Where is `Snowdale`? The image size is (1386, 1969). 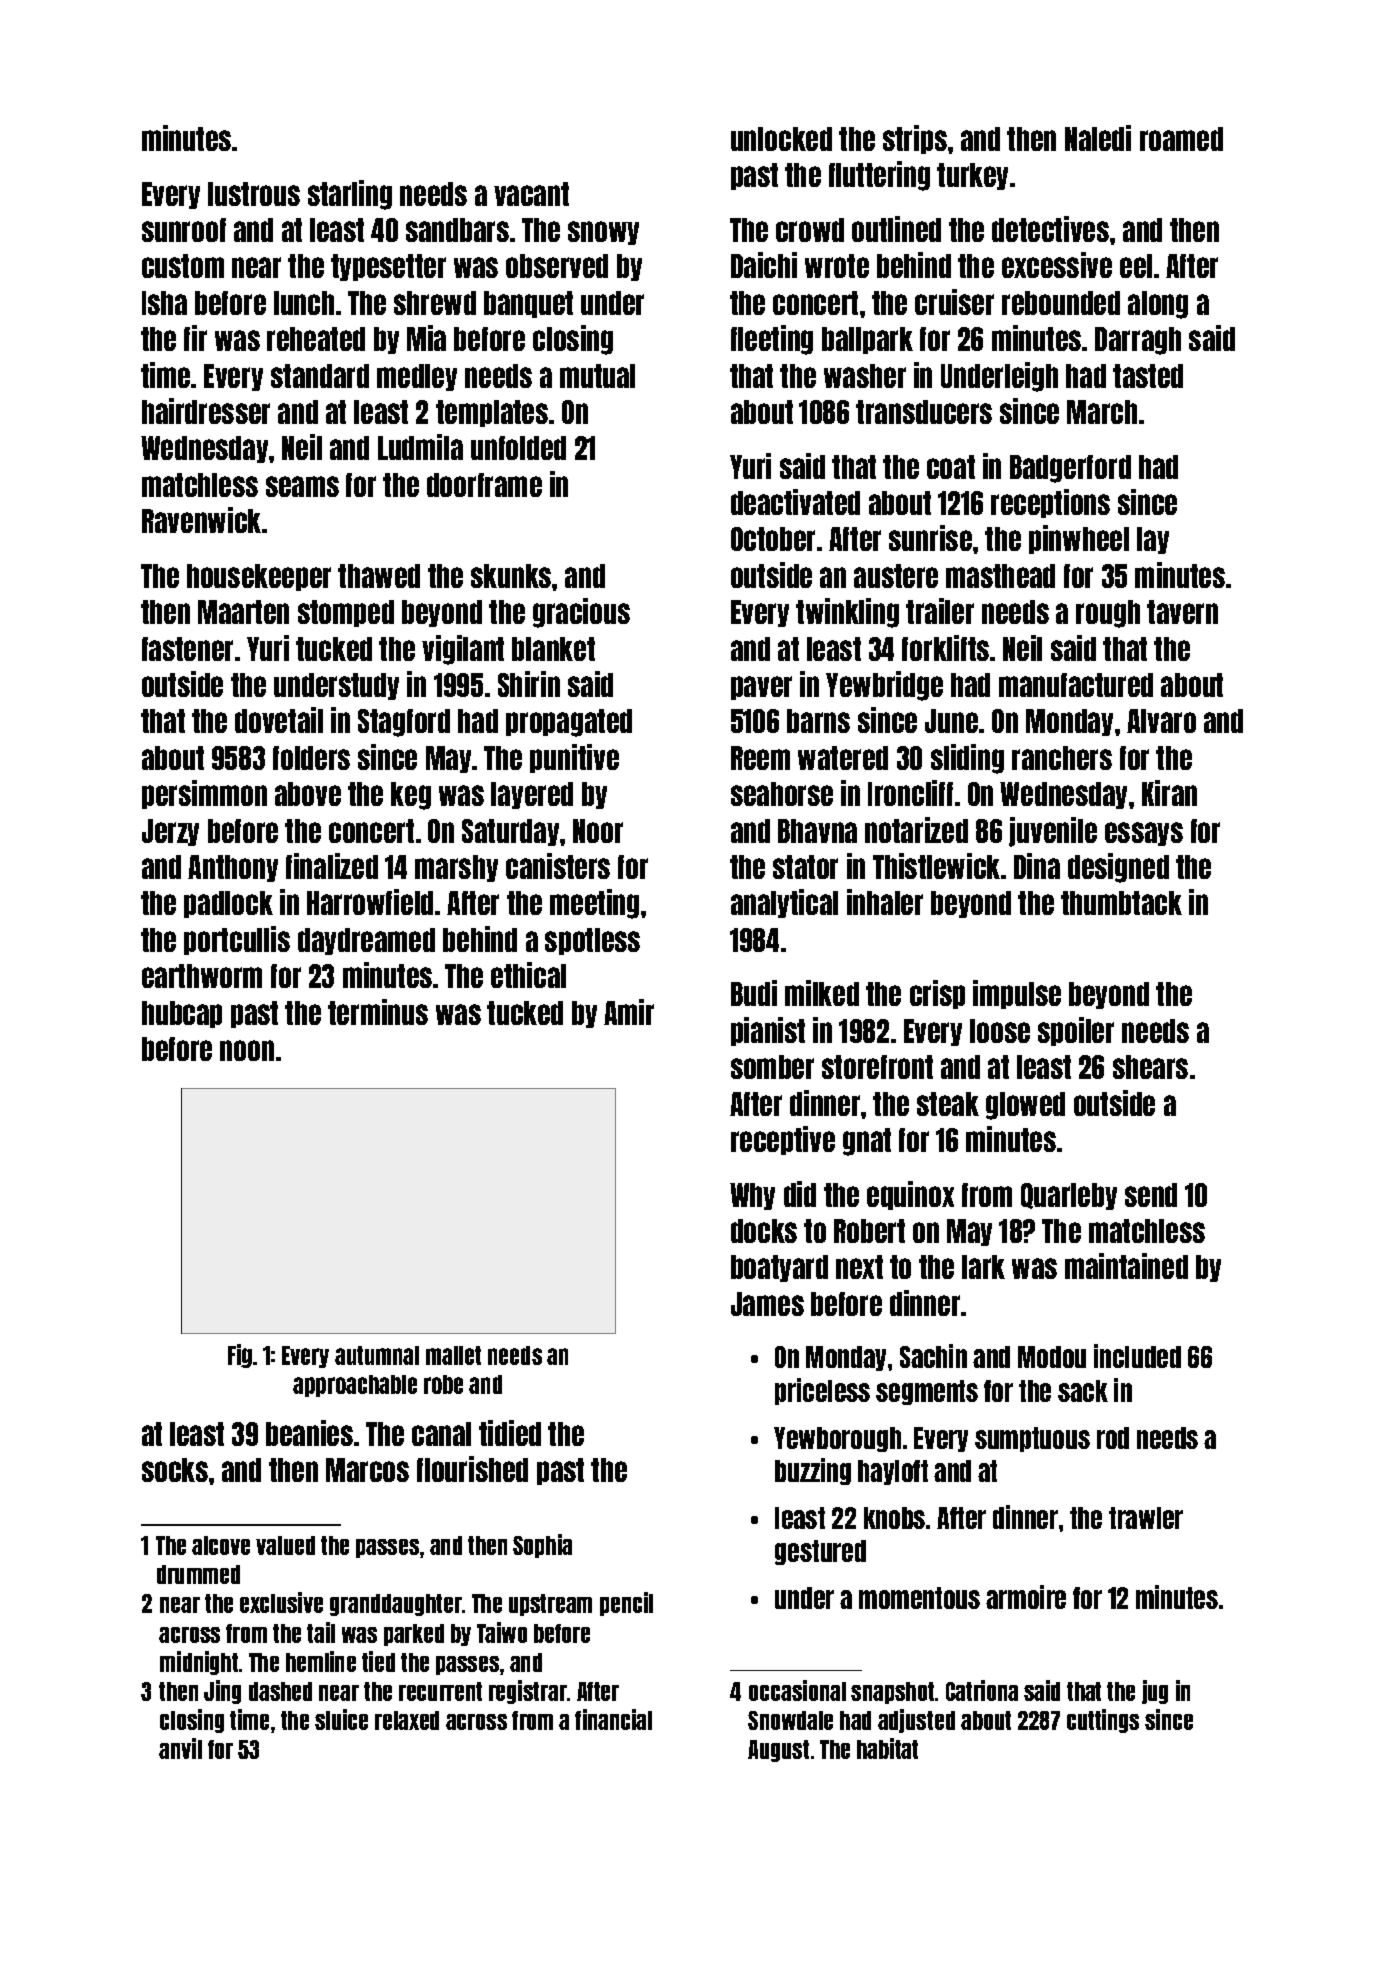 Snowdale is located at coordinates (790, 1720).
